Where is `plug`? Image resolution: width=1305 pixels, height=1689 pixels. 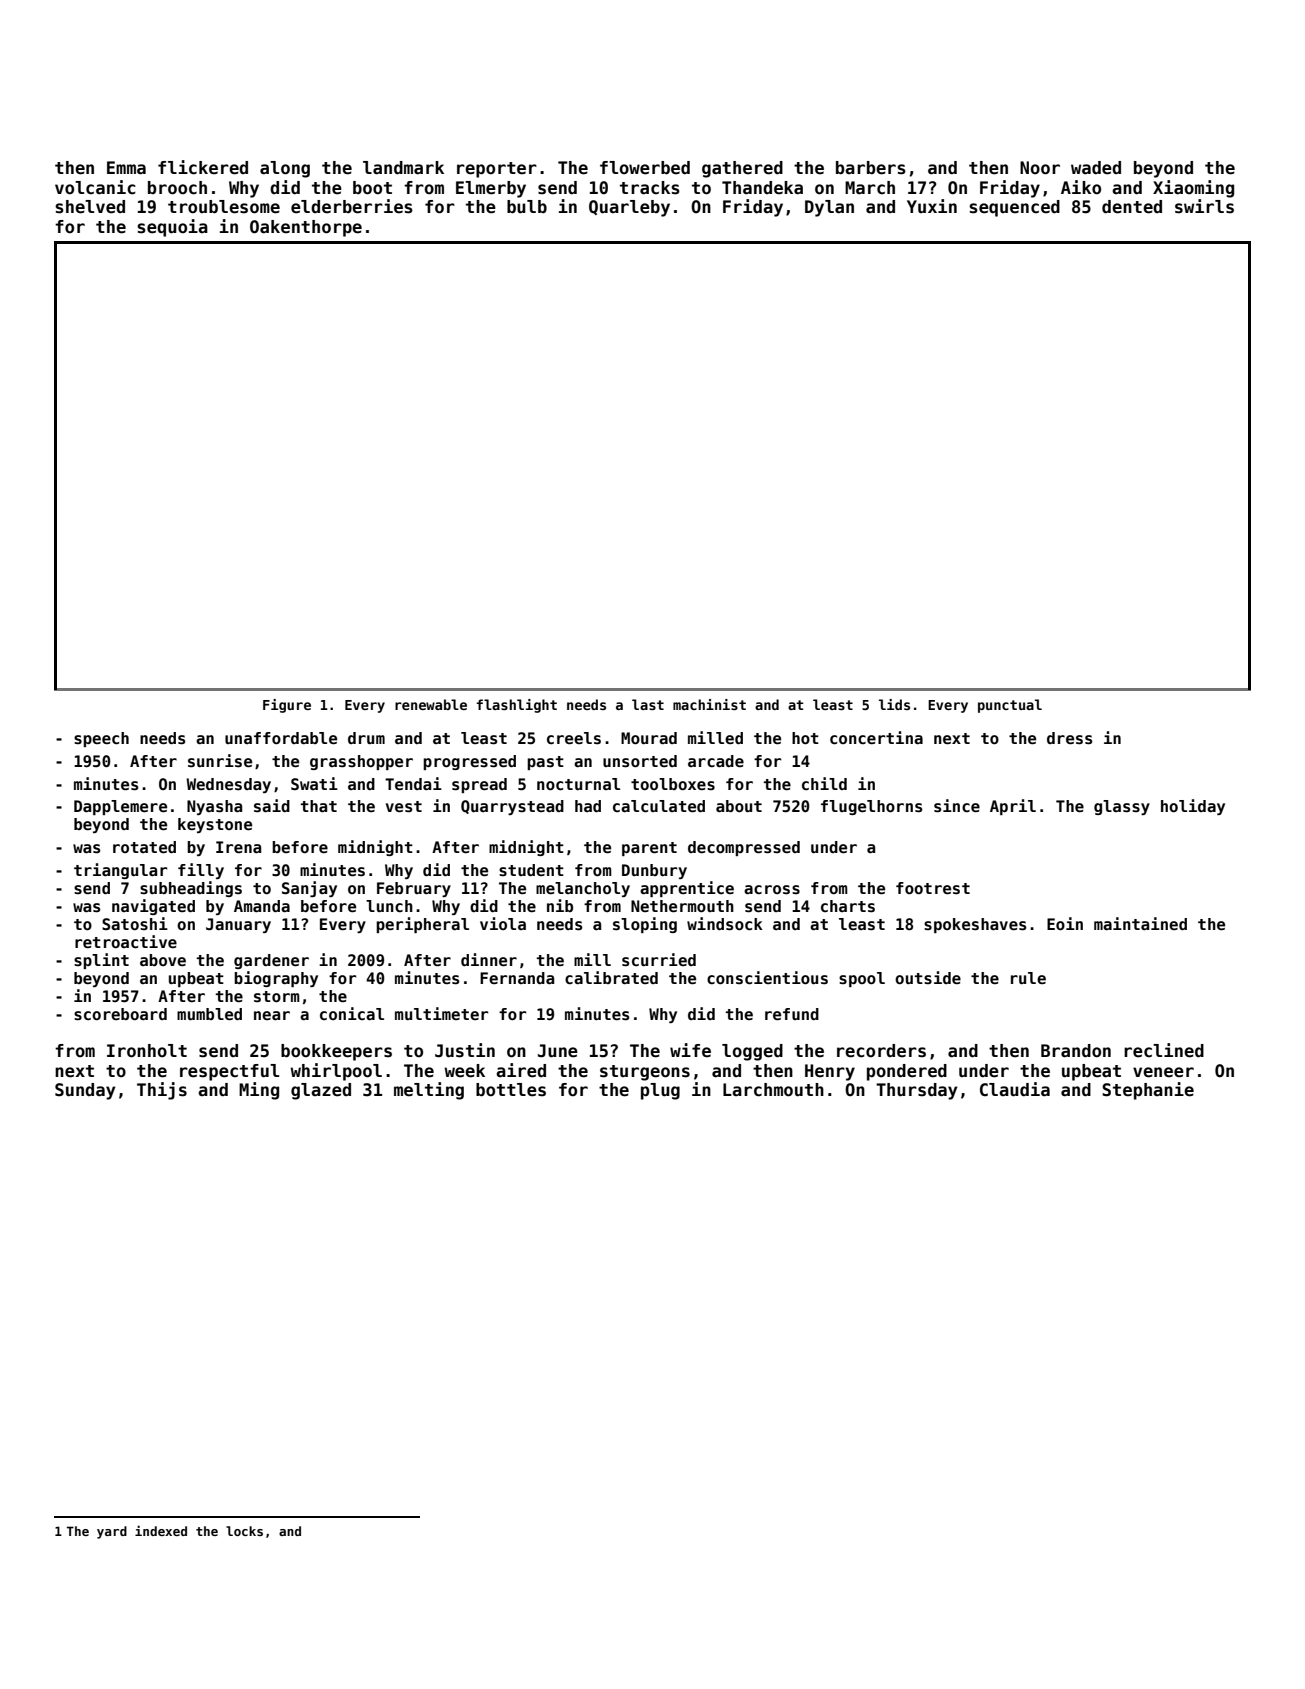
plug is located at coordinates (660, 1091).
